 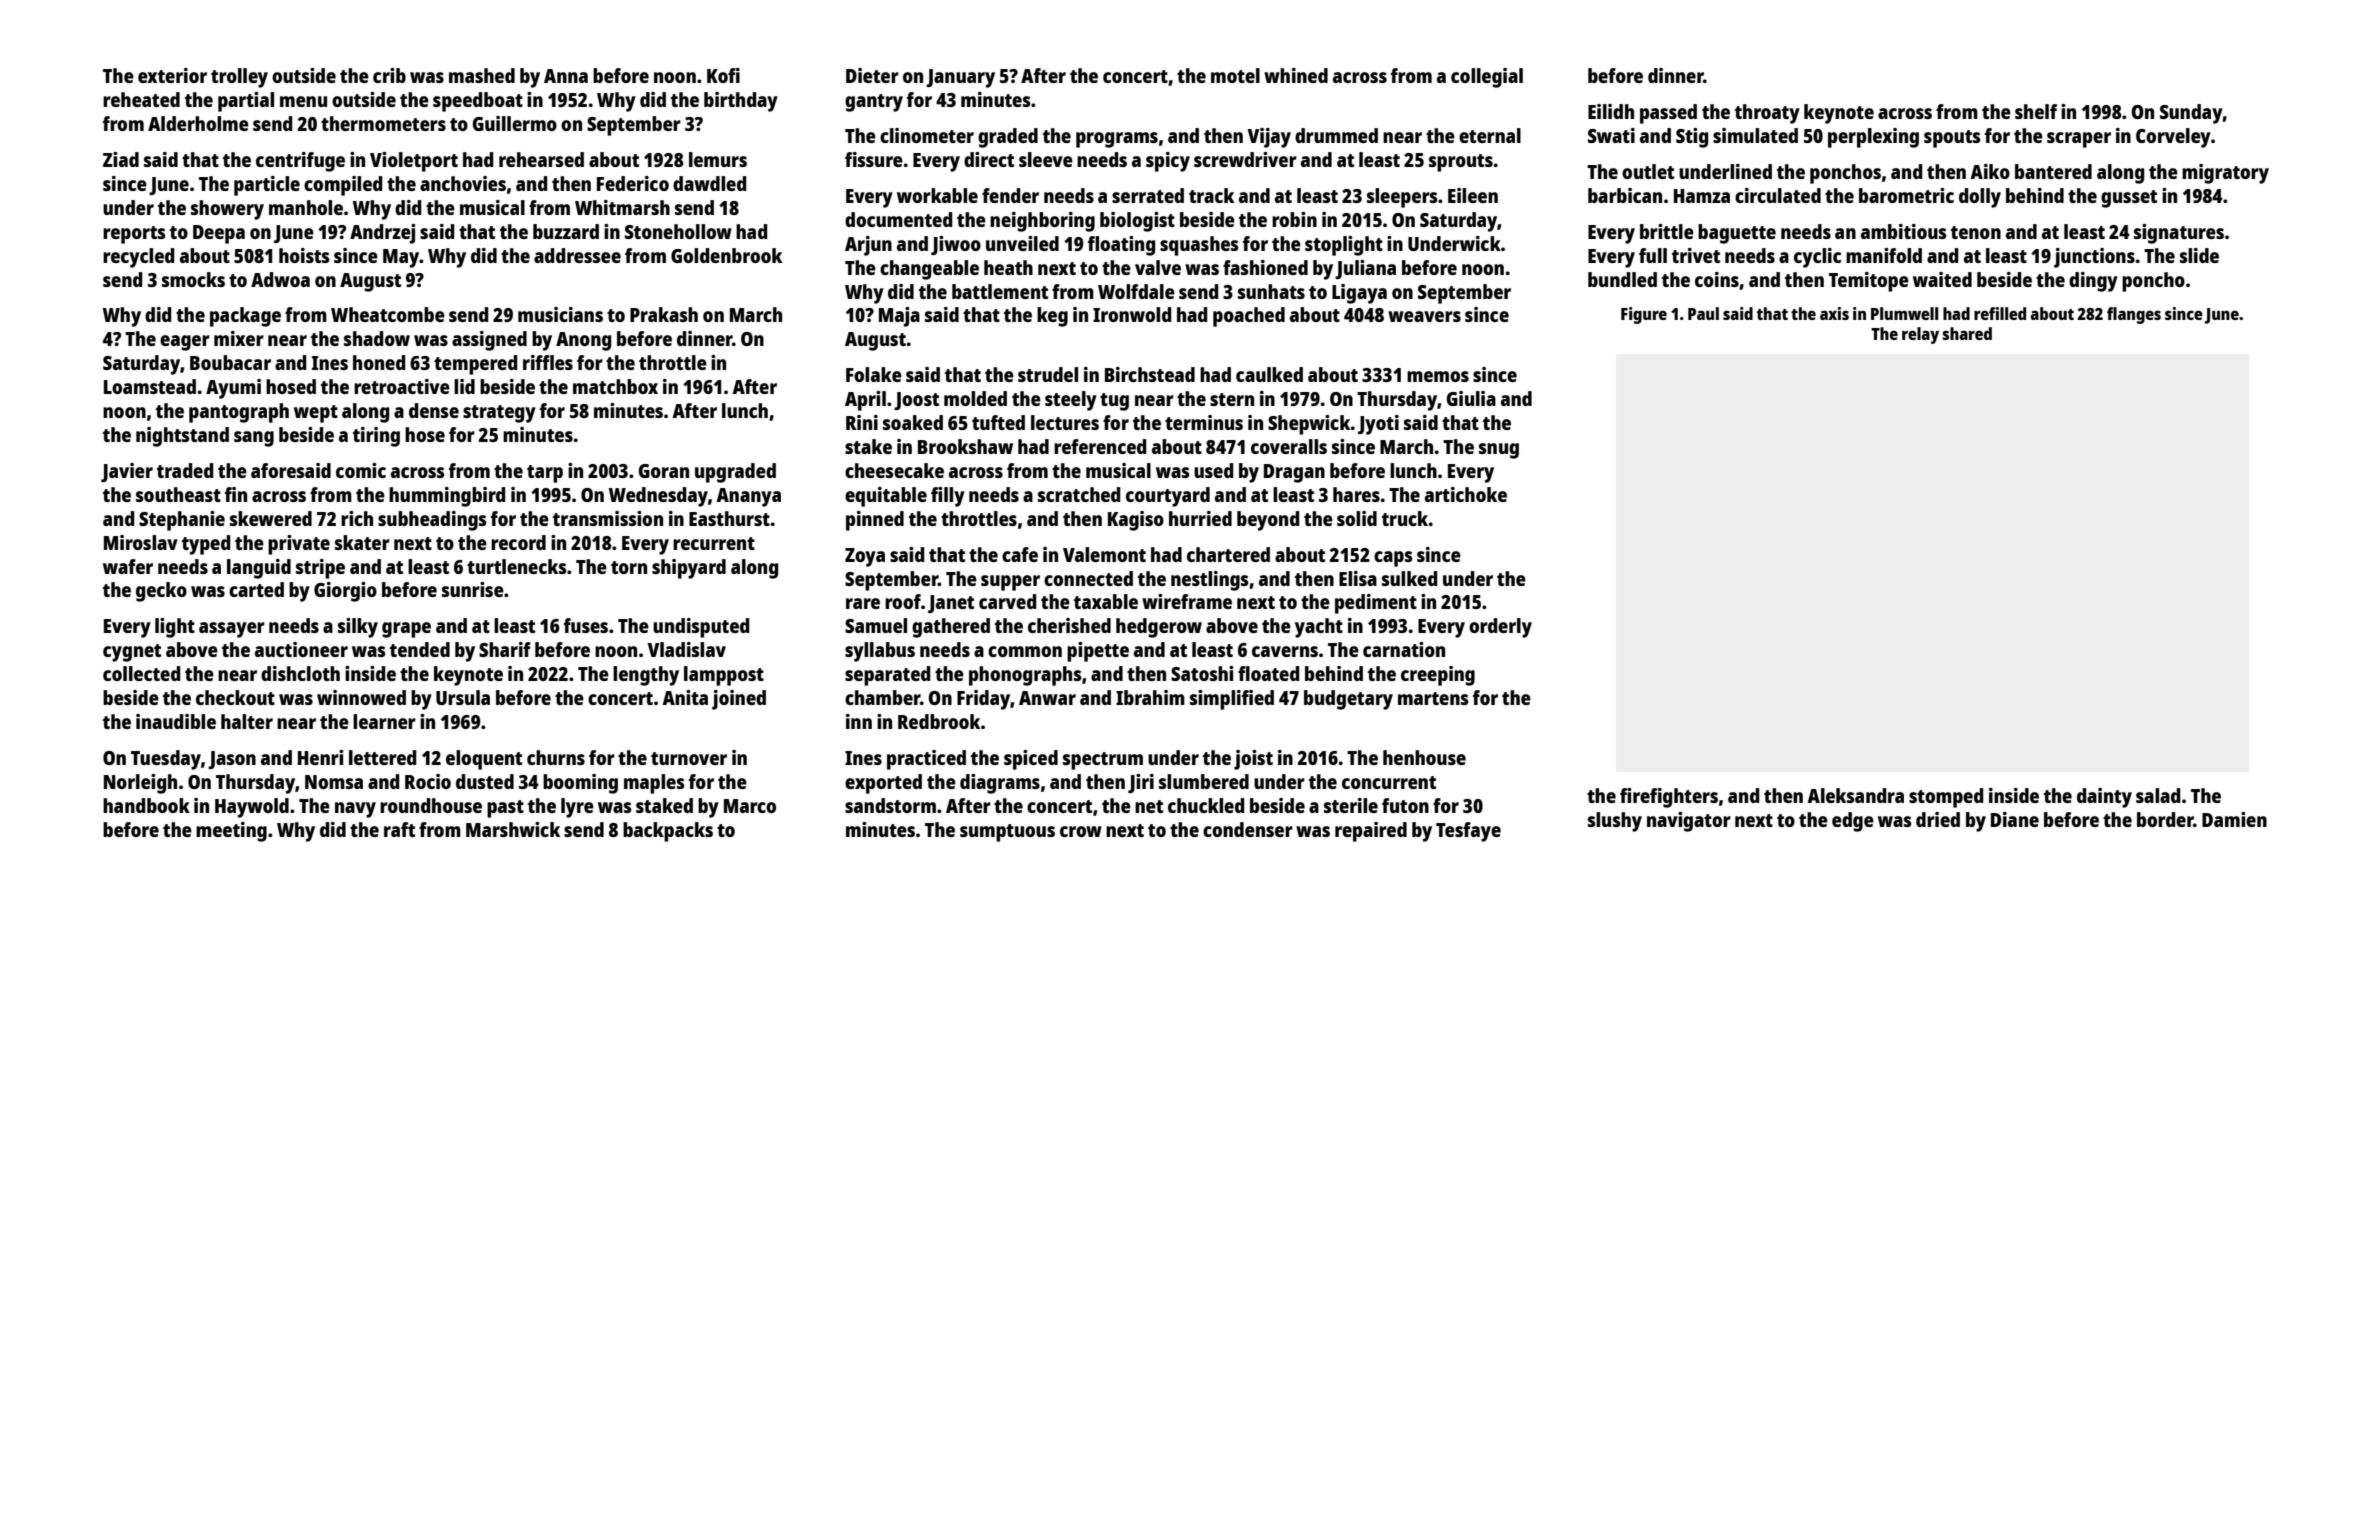 What do you see at coordinates (2191, 114) in the screenshot?
I see `Sunday` at bounding box center [2191, 114].
